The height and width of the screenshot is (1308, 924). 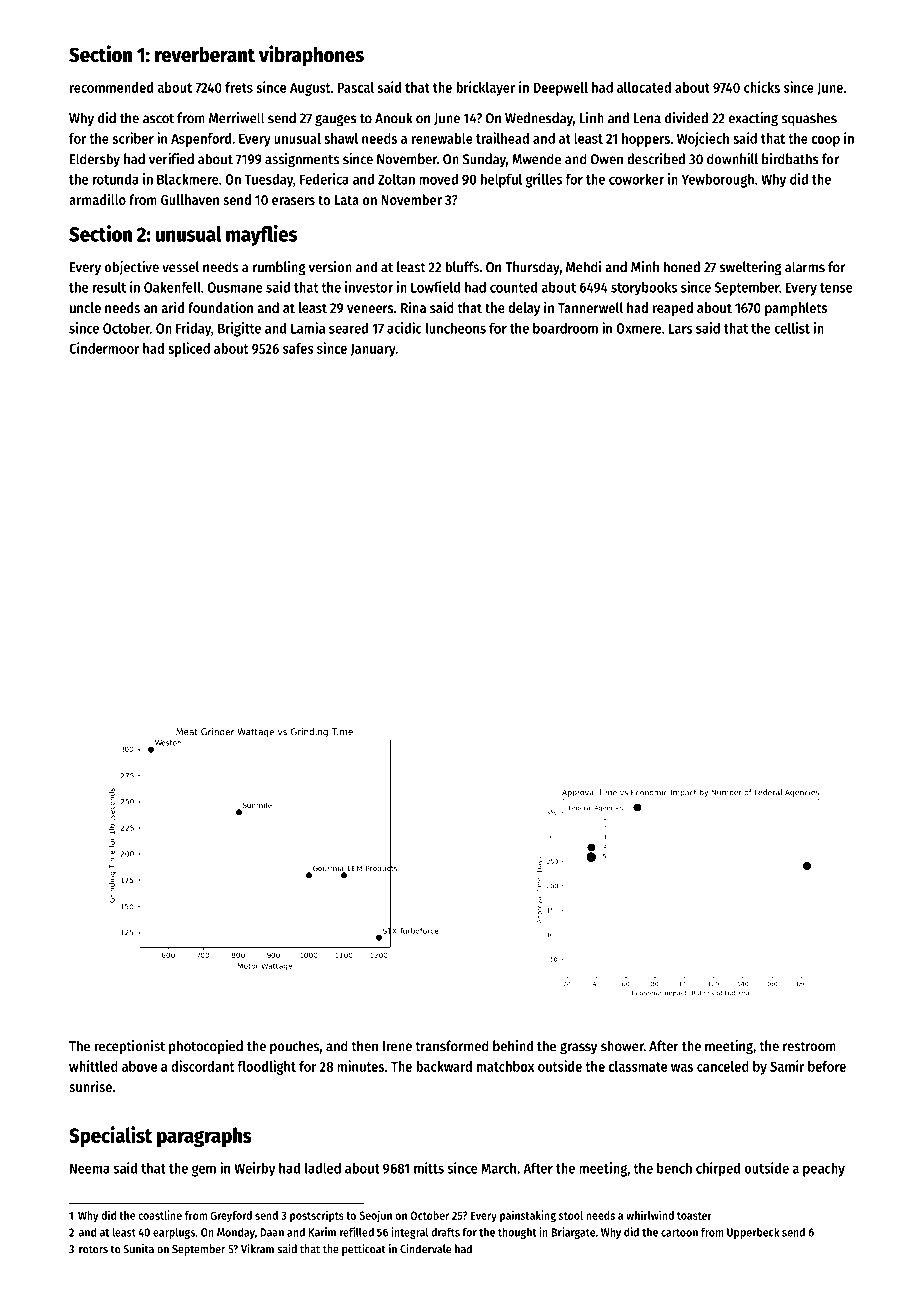 What do you see at coordinates (189, 349) in the screenshot?
I see `spliced` at bounding box center [189, 349].
